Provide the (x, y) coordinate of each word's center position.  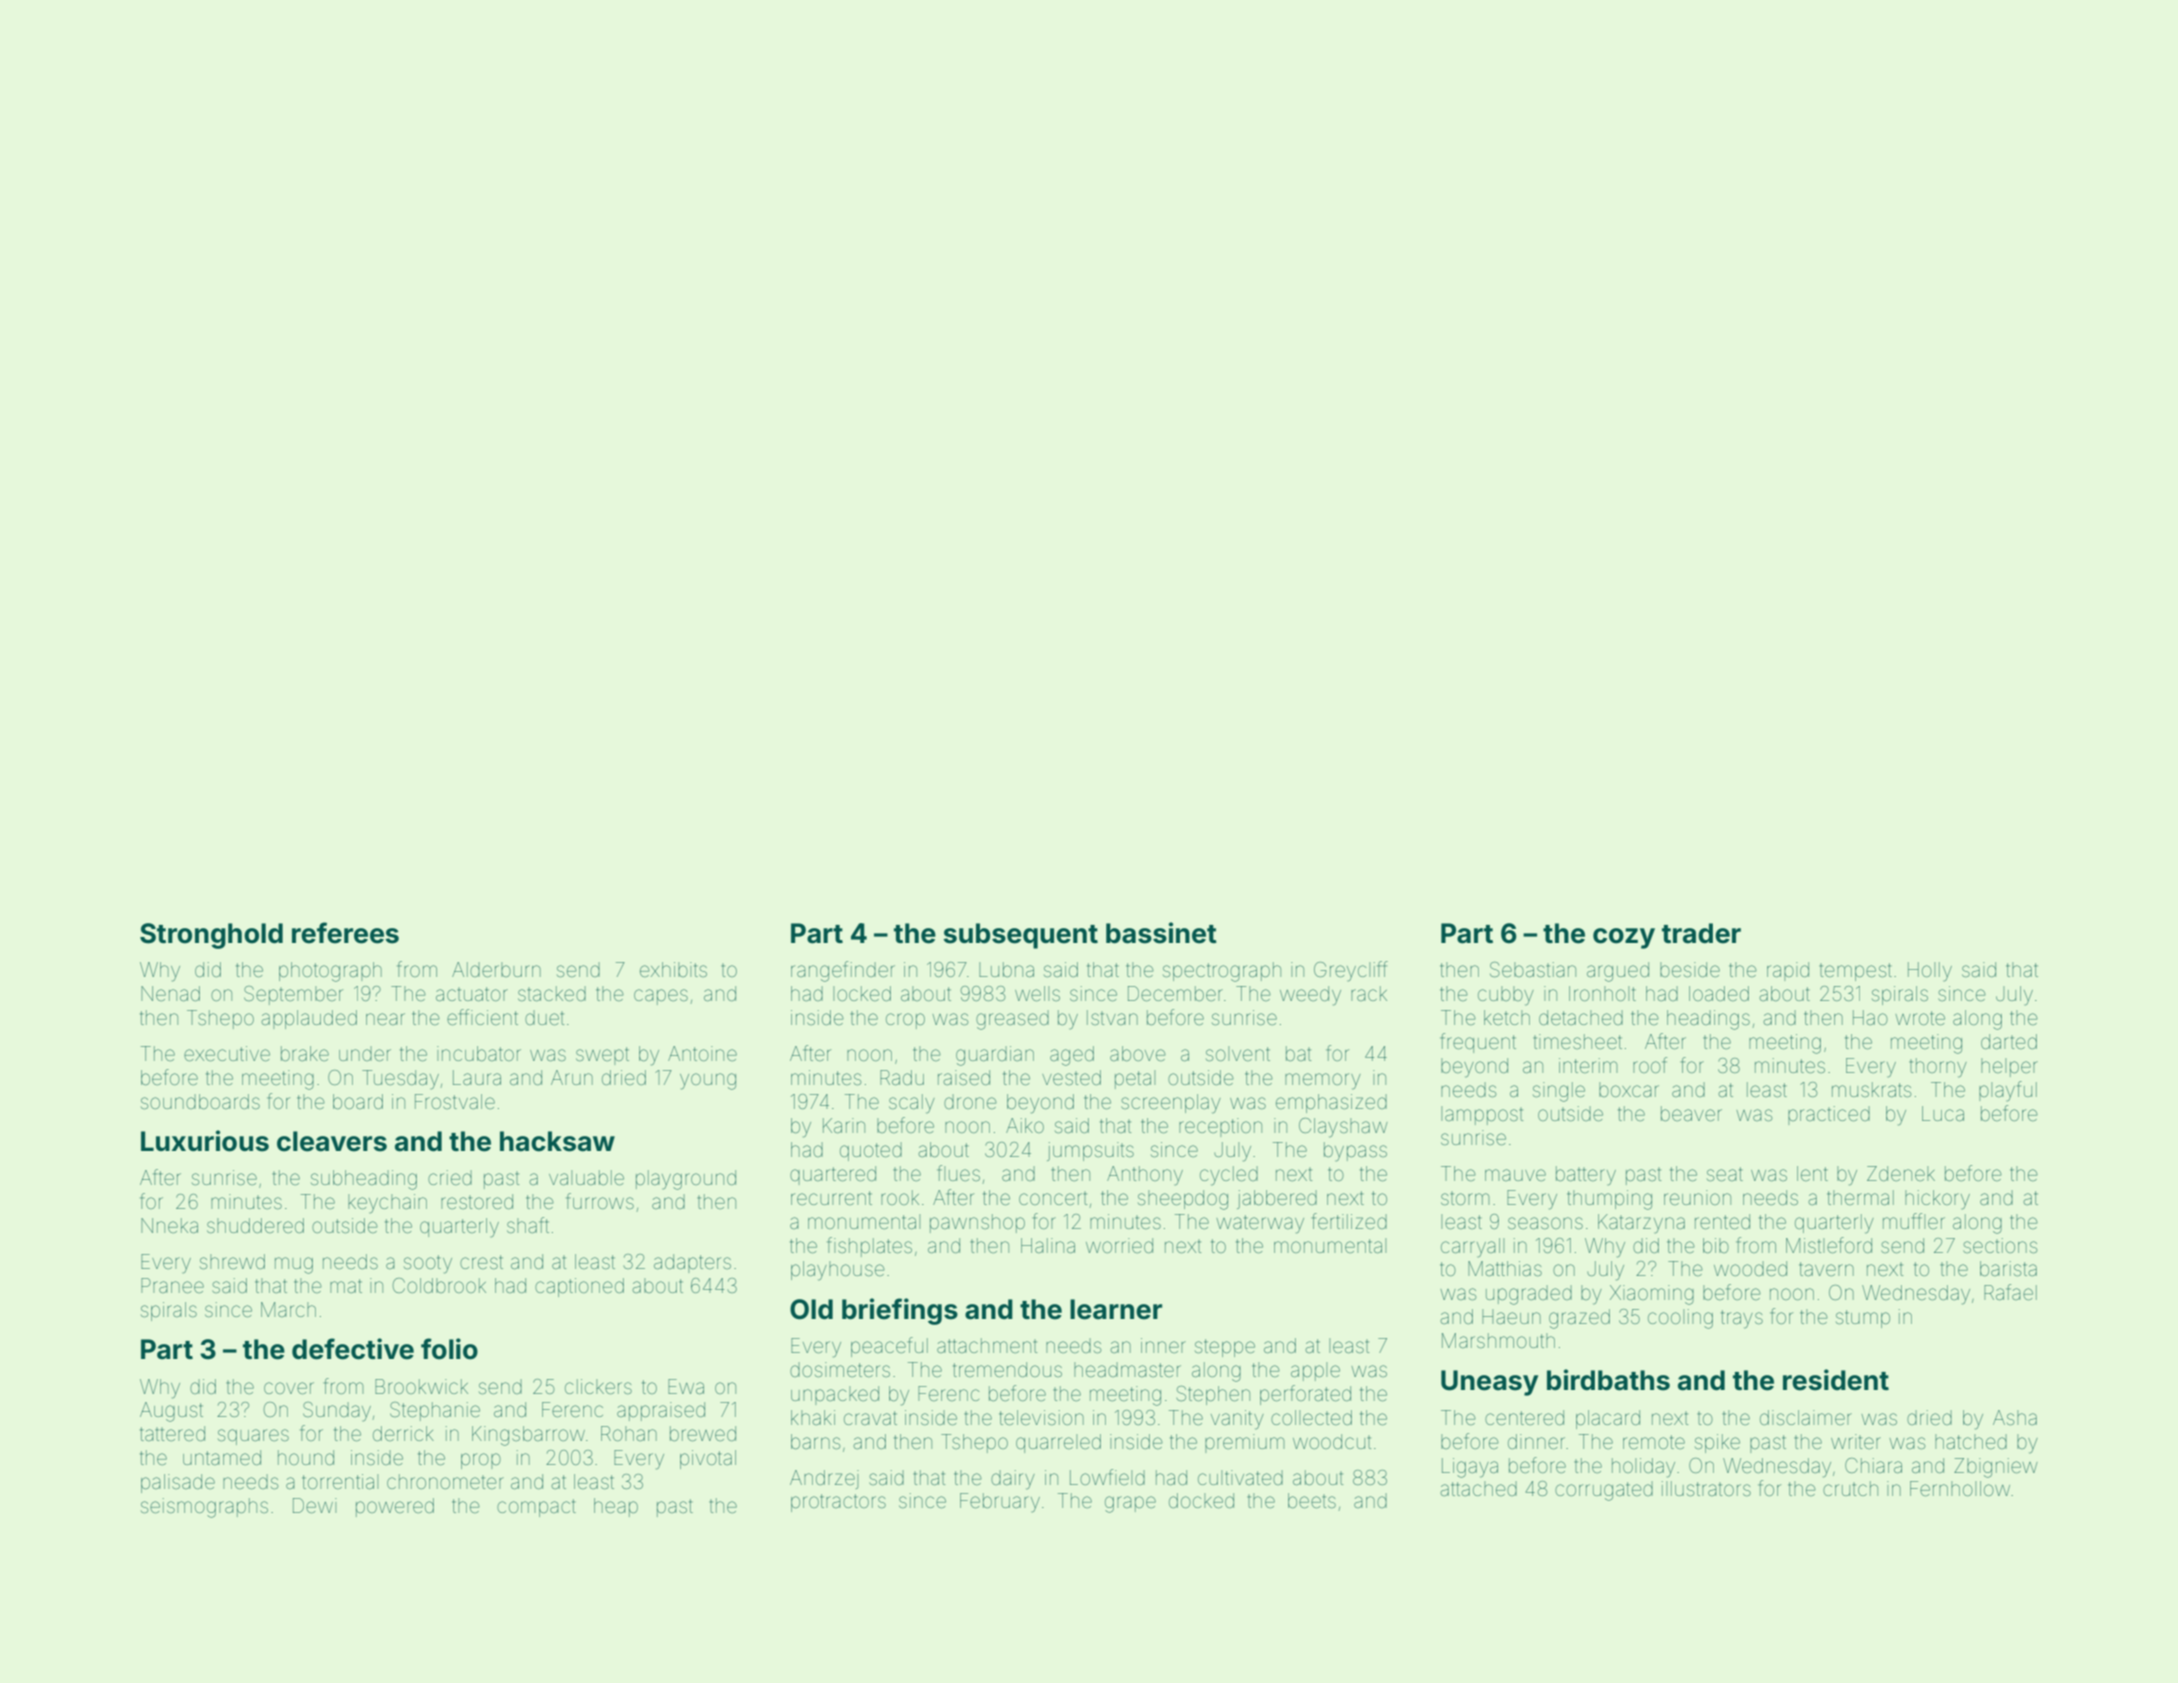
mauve (1515, 1175)
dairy (1013, 1480)
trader (1701, 933)
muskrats (1871, 1089)
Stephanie (435, 1411)
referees (345, 933)
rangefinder (843, 971)
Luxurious (205, 1141)
